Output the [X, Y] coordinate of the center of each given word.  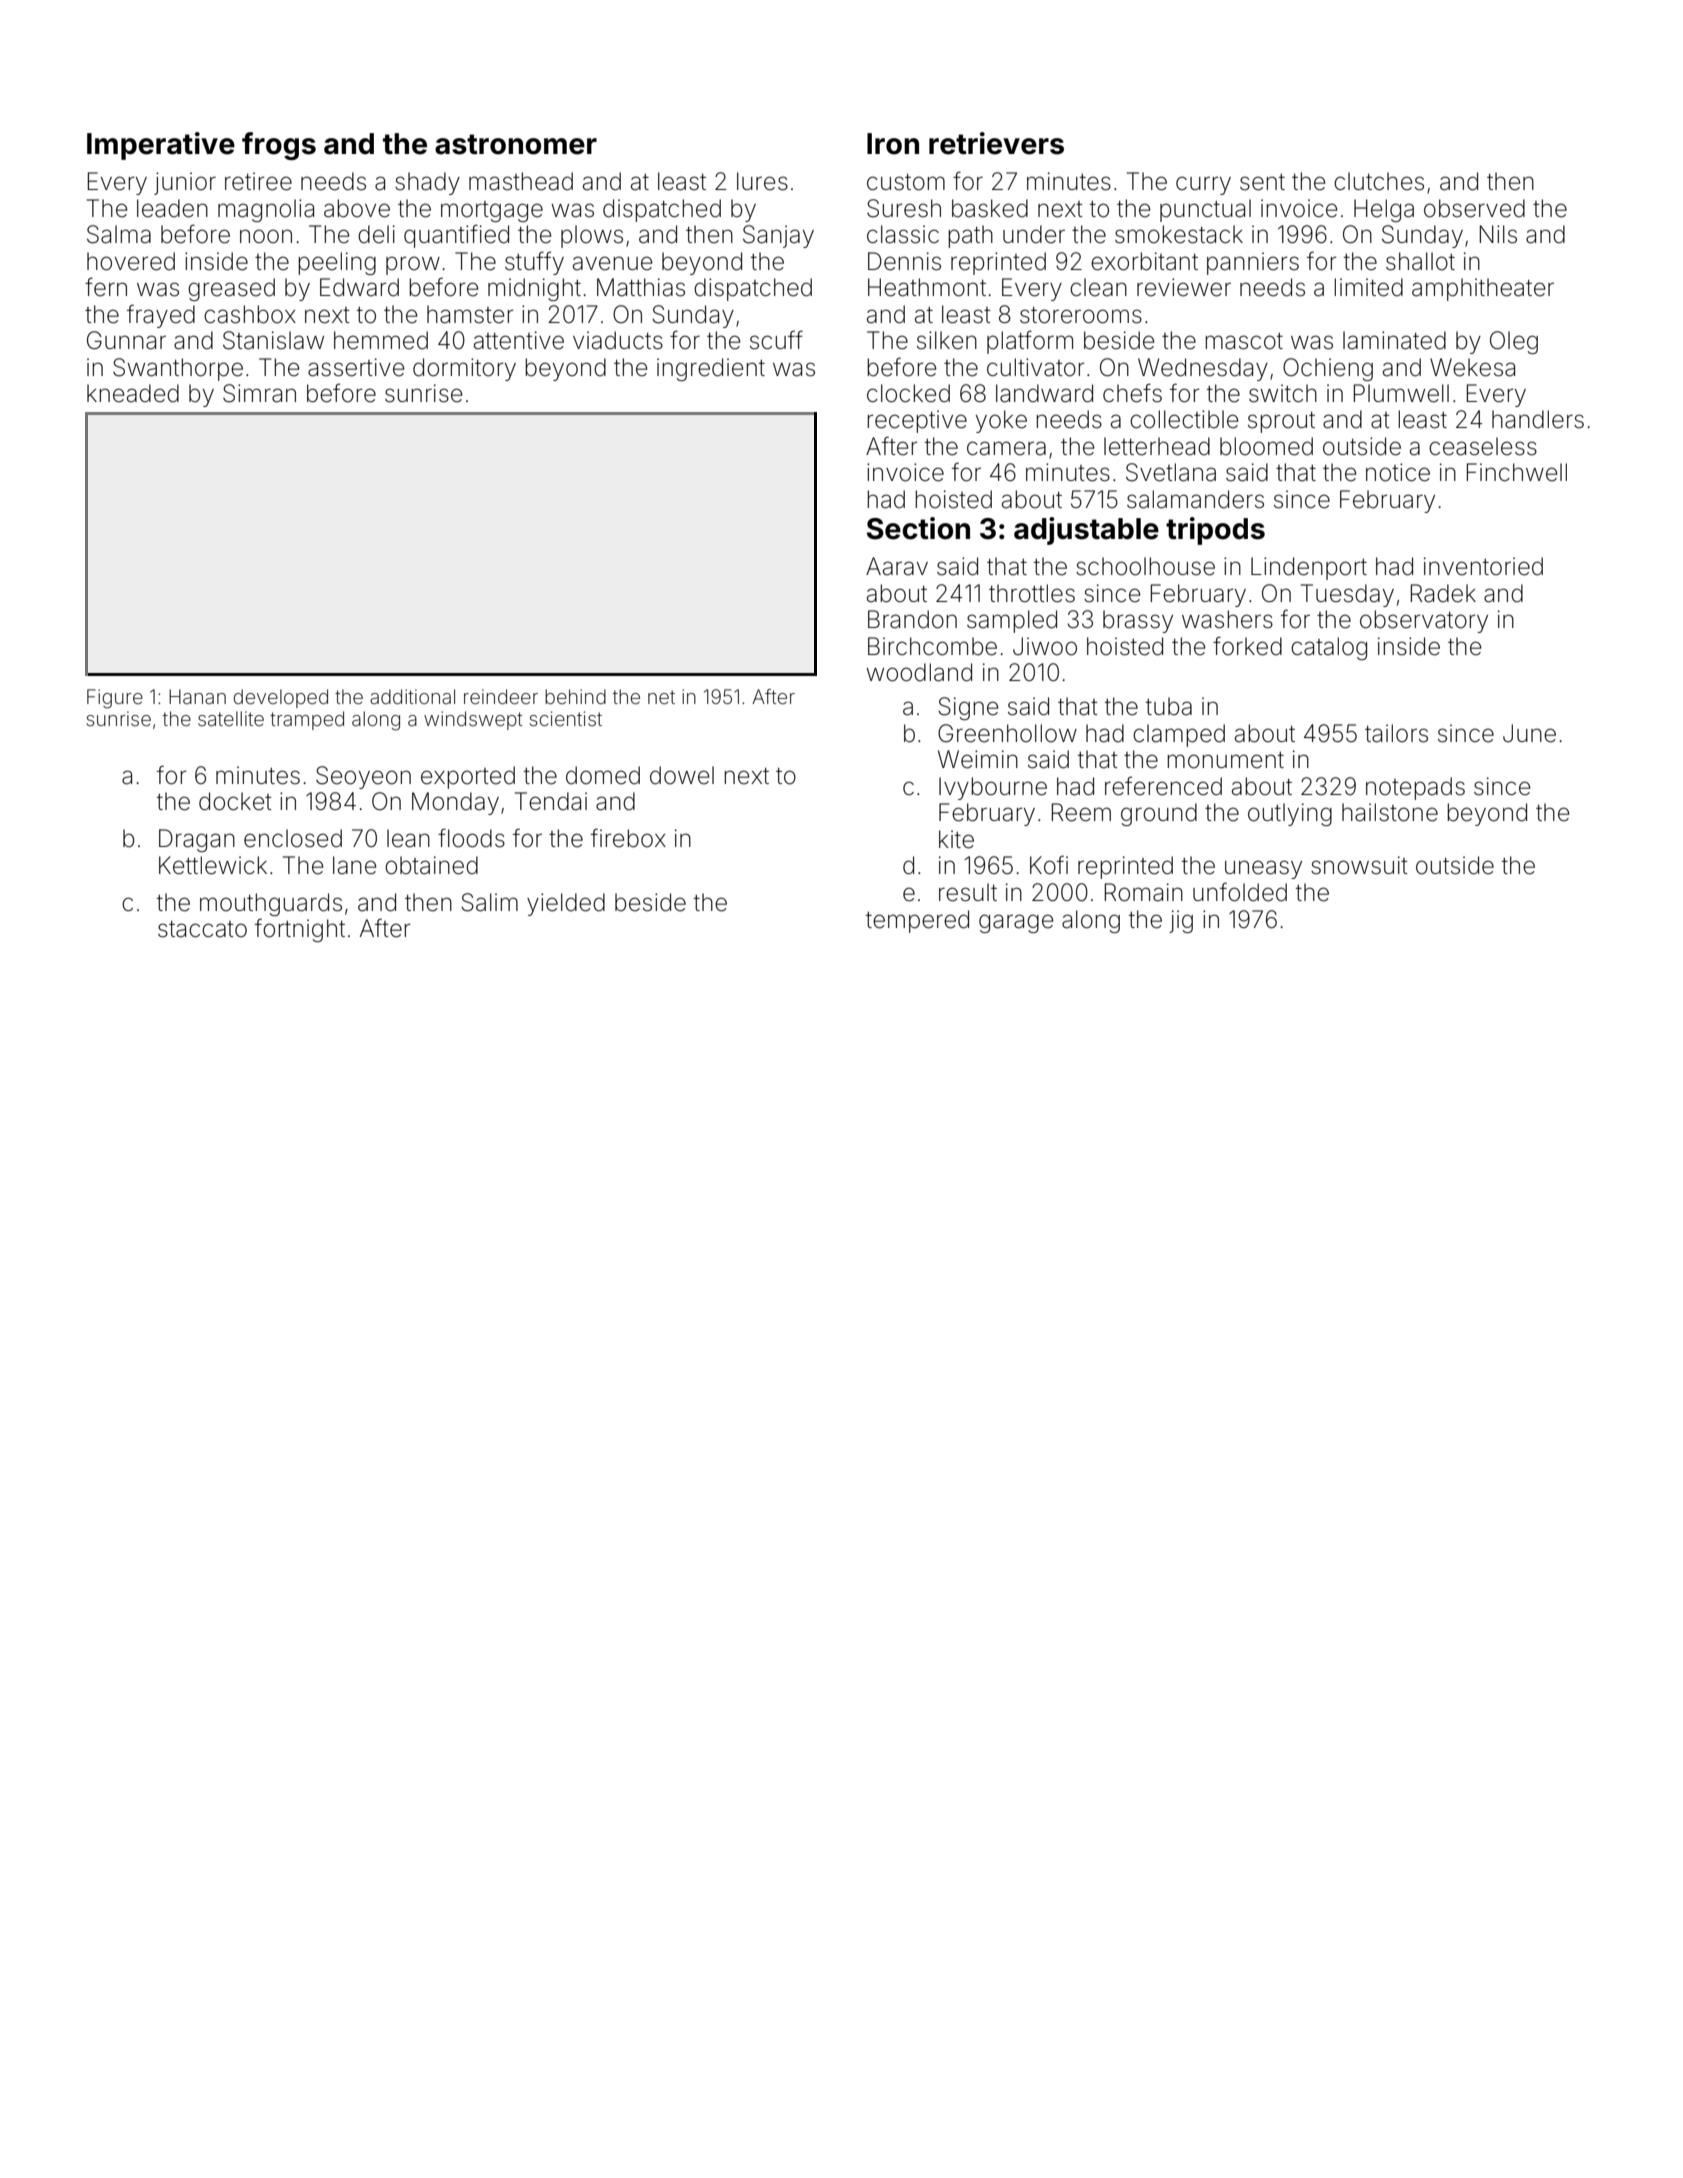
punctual [1205, 210]
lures [762, 181]
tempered [917, 921]
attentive [519, 340]
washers [1227, 619]
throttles [1032, 593]
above [357, 208]
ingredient [711, 369]
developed [280, 698]
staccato [202, 929]
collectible [1184, 419]
